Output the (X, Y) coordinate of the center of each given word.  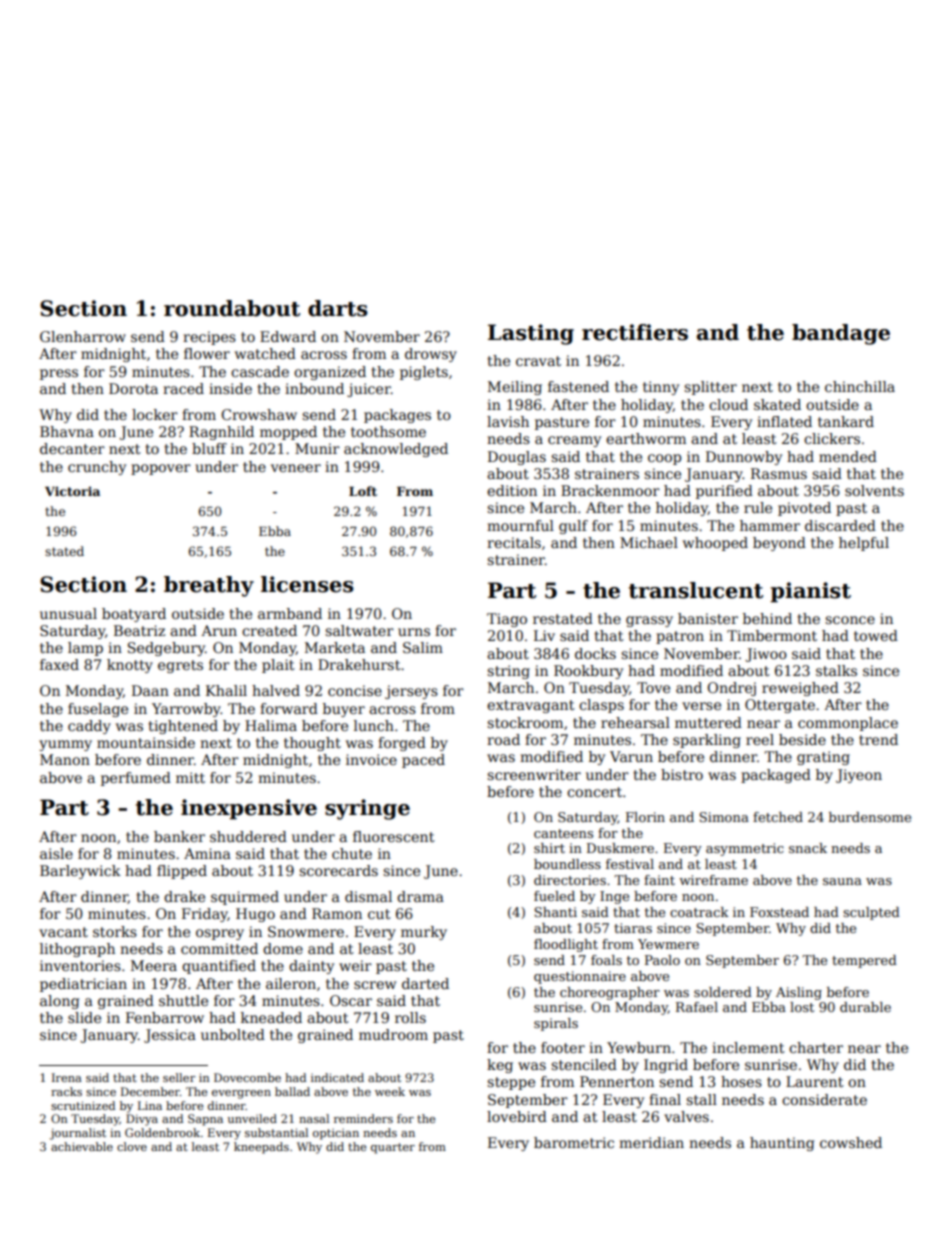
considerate (824, 1099)
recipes (209, 338)
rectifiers (635, 332)
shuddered (248, 836)
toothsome (388, 431)
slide (84, 1017)
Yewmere (668, 944)
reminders (363, 1118)
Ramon (337, 913)
